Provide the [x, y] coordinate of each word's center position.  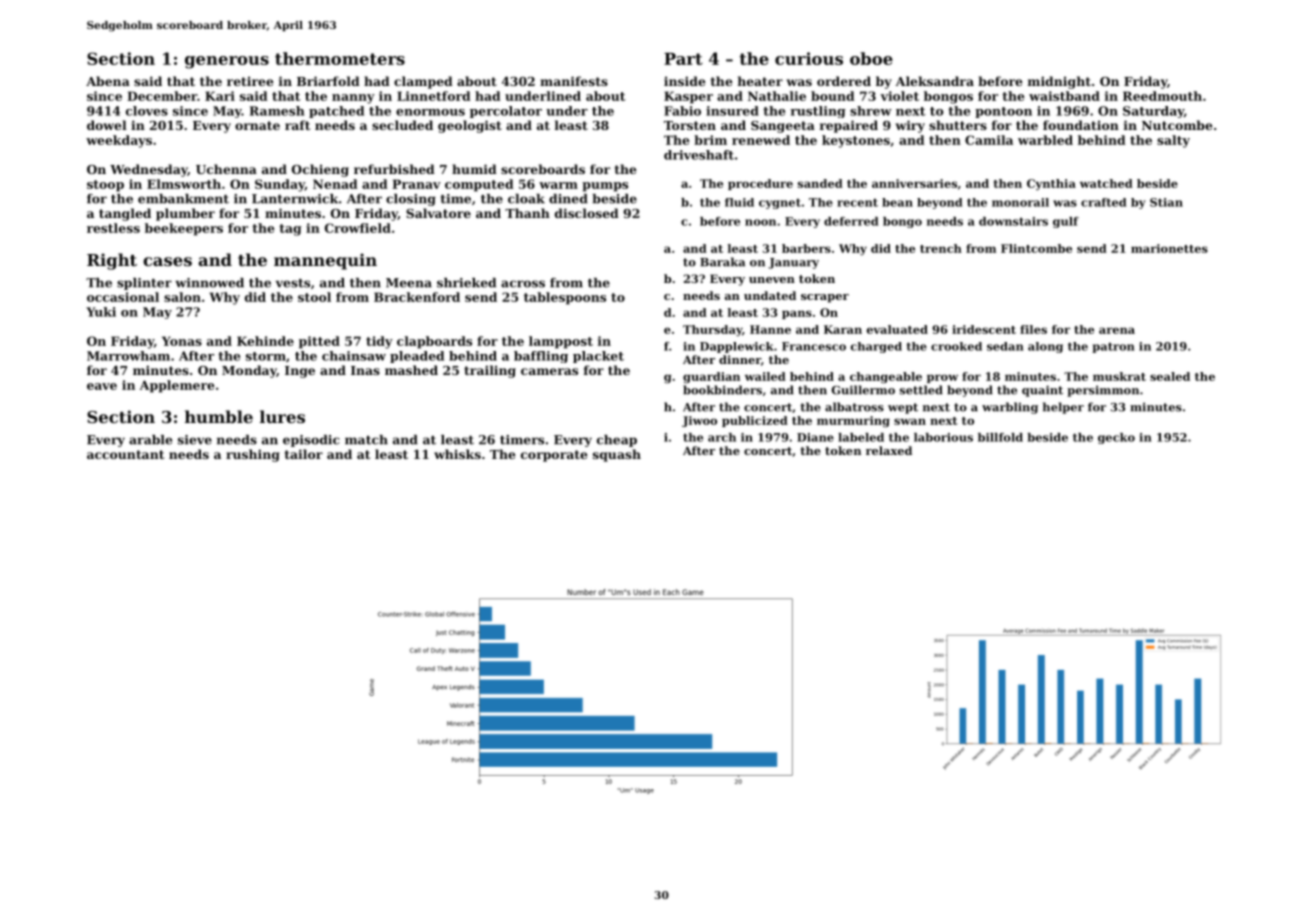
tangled [125, 214]
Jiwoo [699, 421]
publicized [755, 421]
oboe [871, 58]
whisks [457, 454]
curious [809, 58]
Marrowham [128, 356]
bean [897, 202]
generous [227, 62]
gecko [1116, 438]
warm [558, 185]
